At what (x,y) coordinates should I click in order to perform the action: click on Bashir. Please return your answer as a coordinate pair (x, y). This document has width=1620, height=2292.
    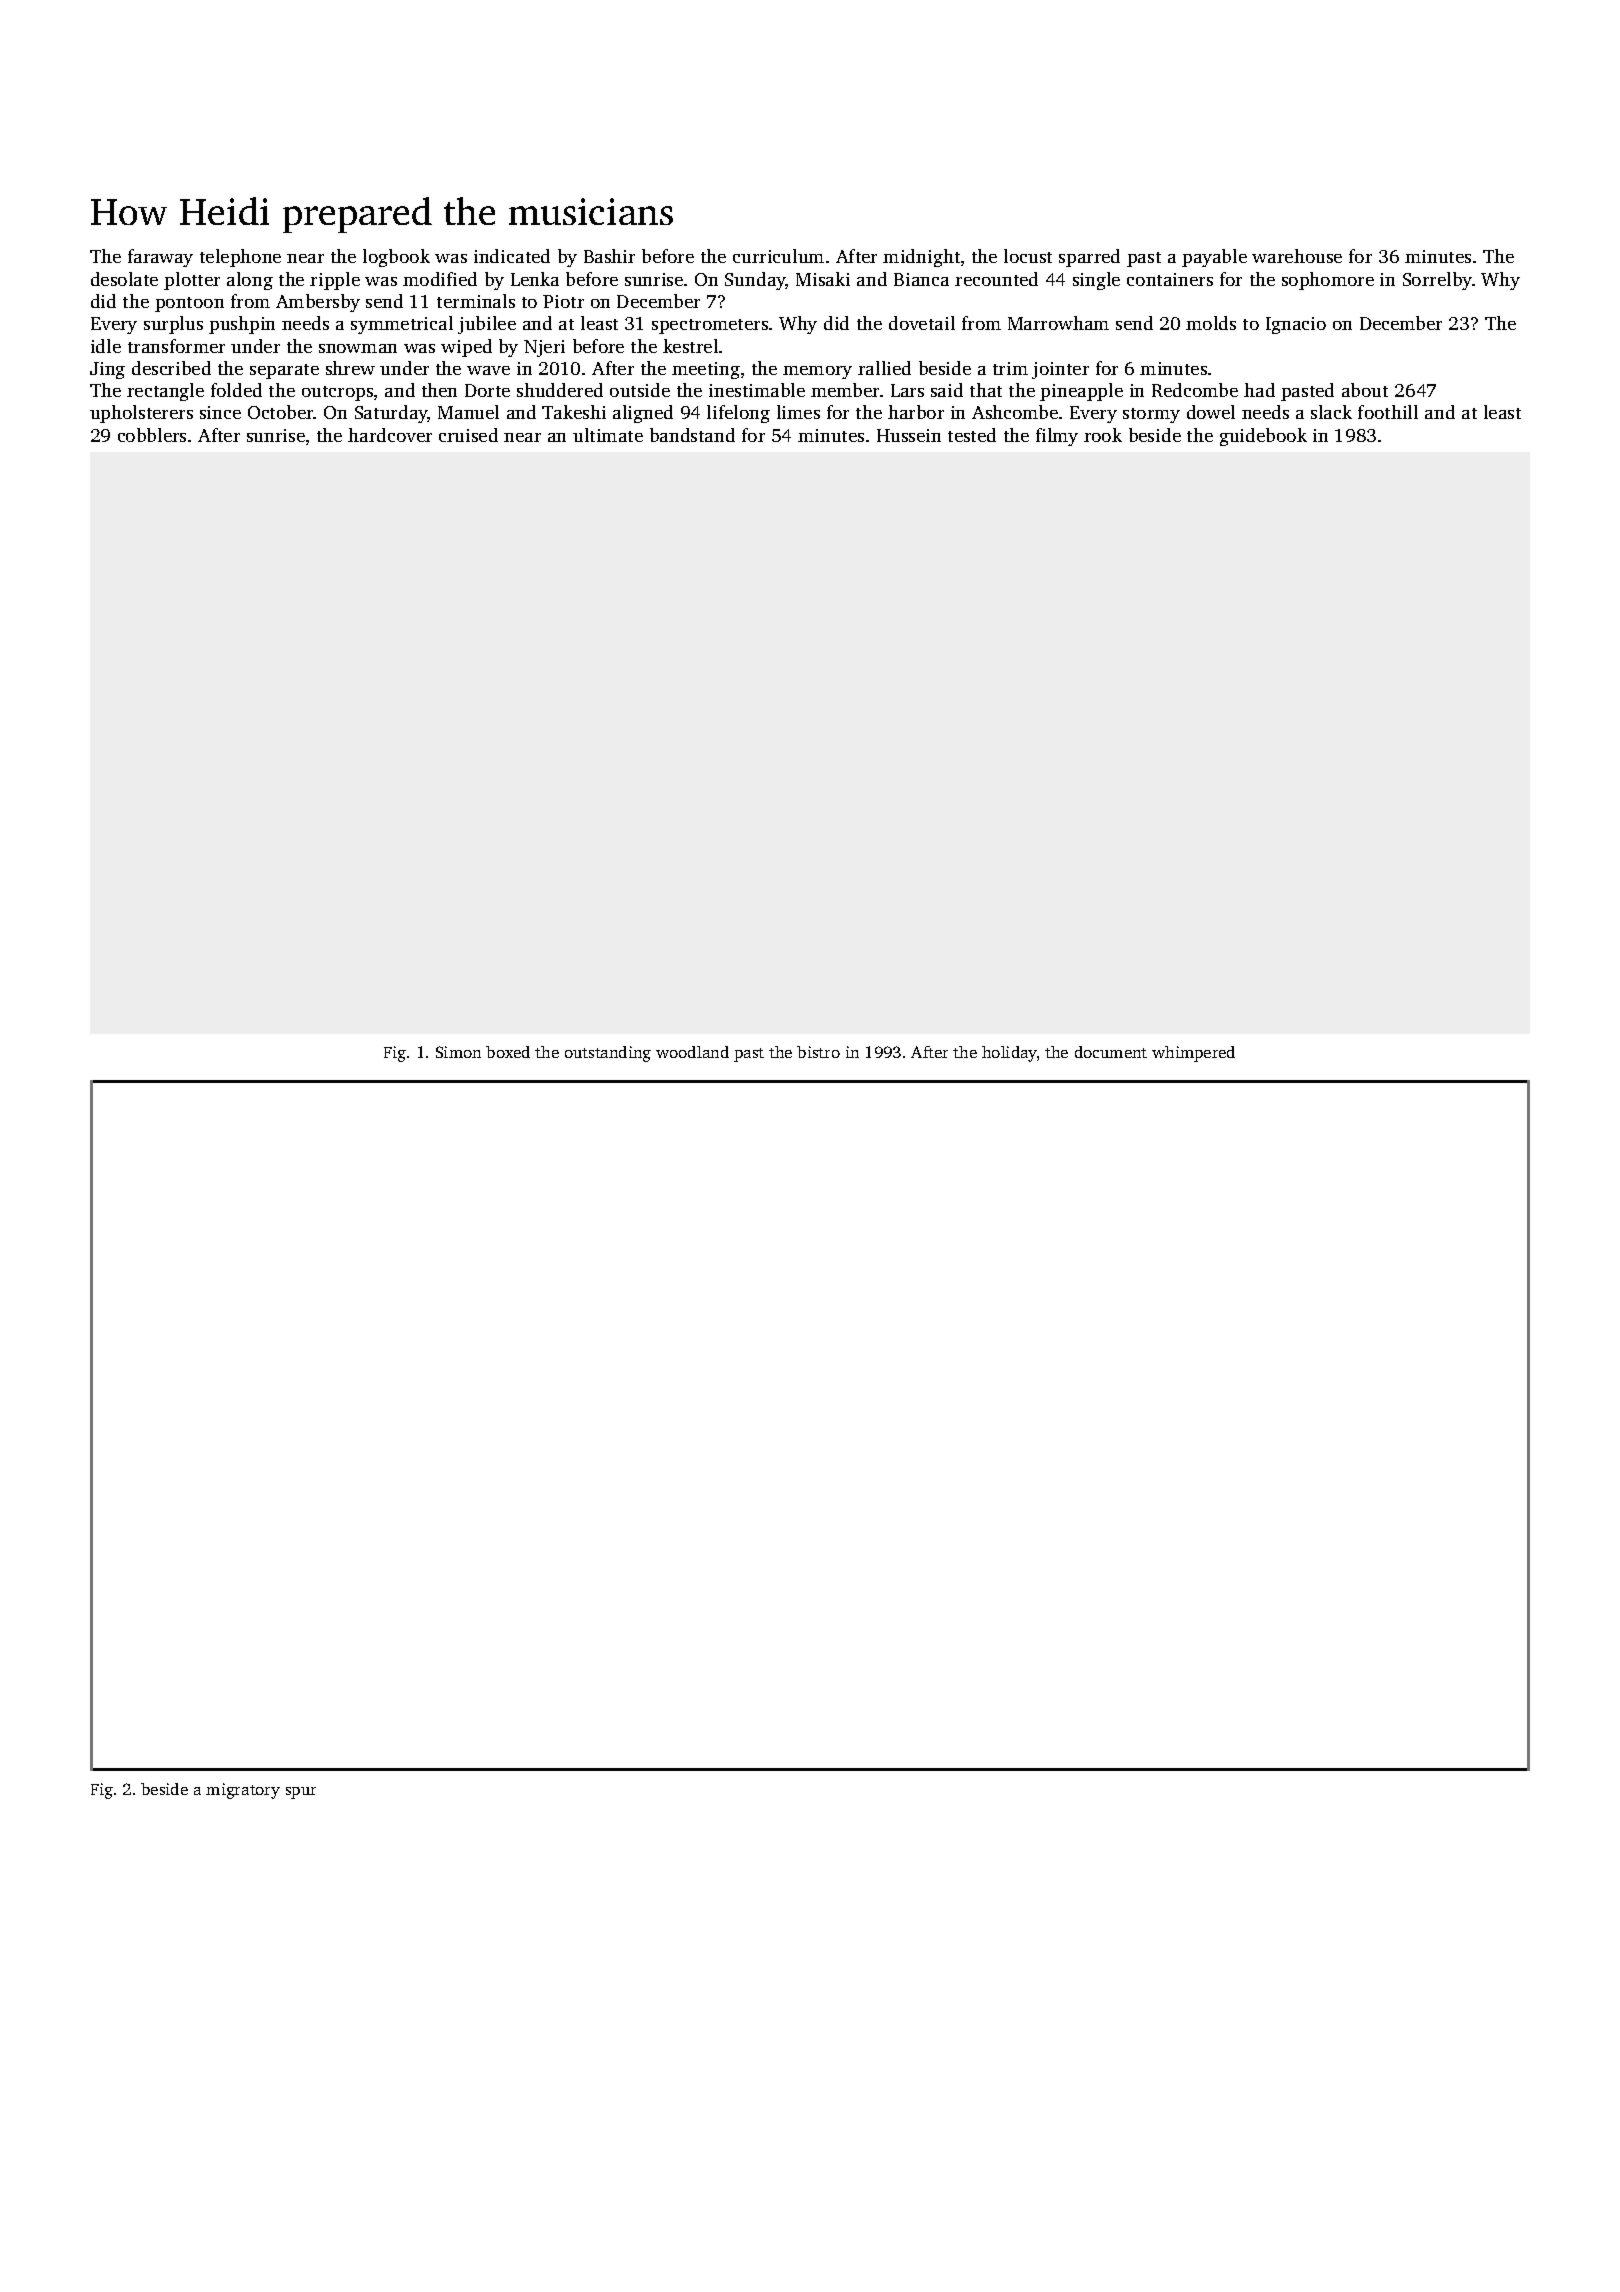
    Looking at the image, I should click on (609, 256).
